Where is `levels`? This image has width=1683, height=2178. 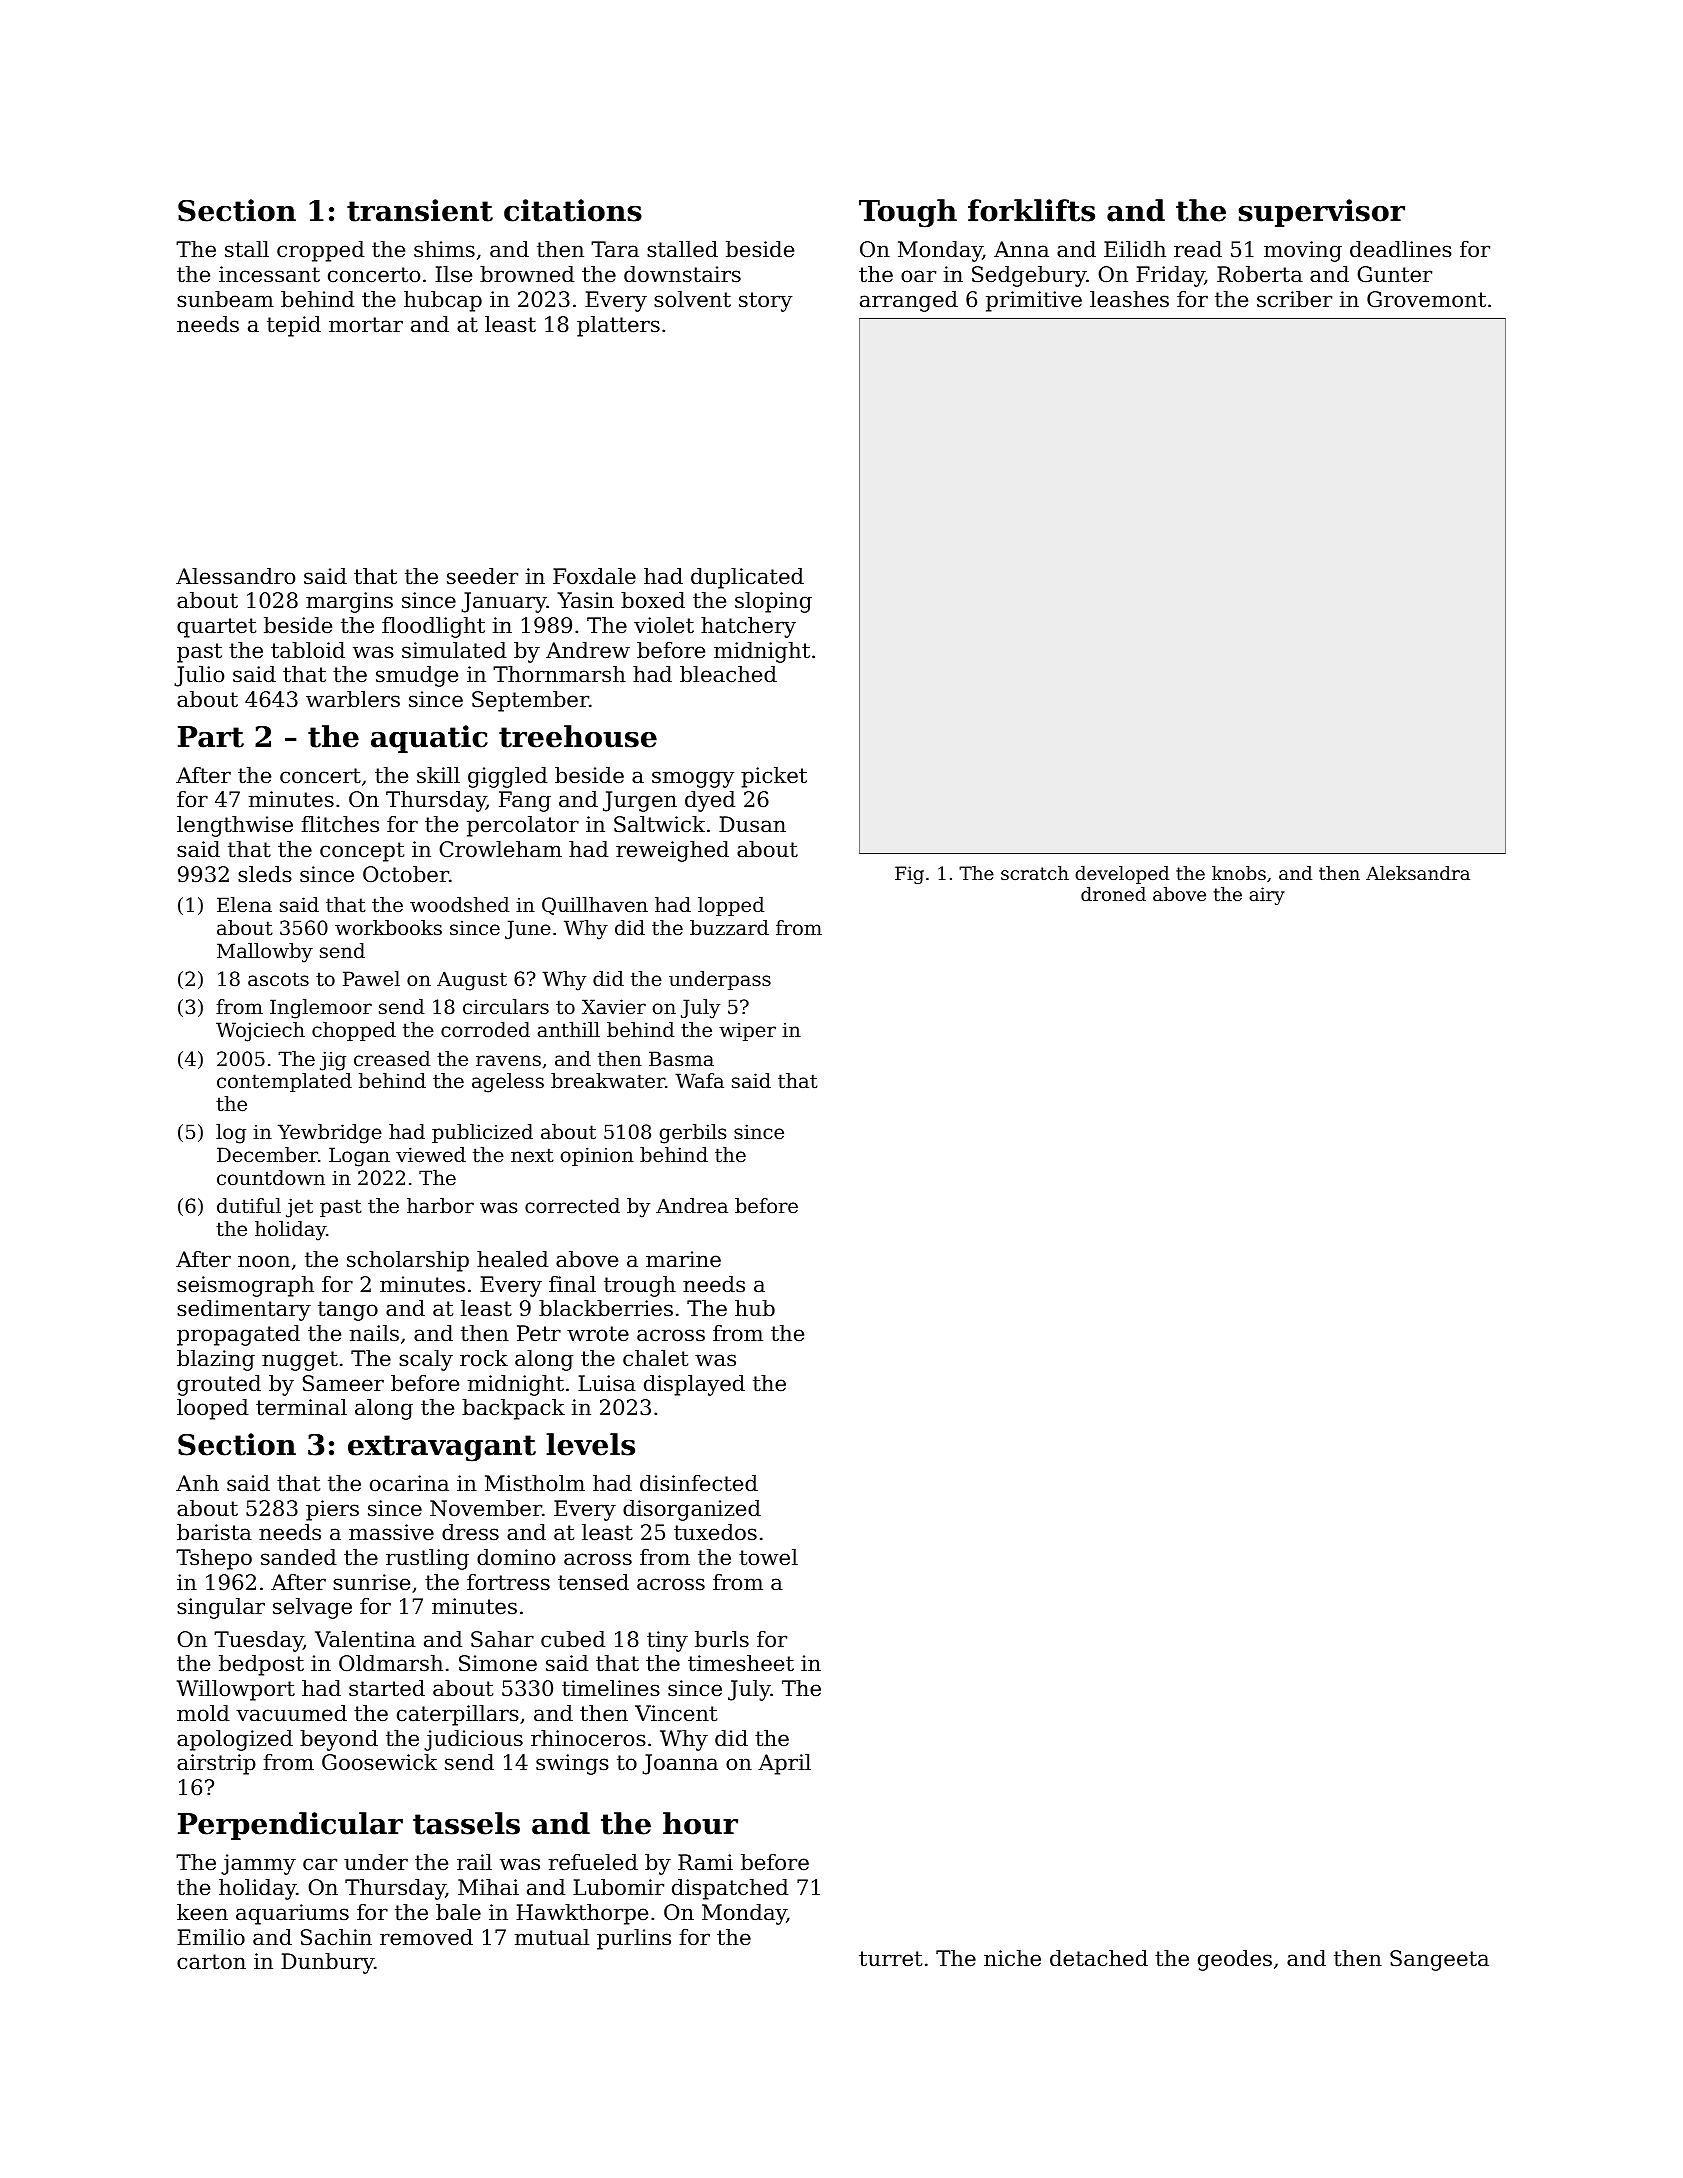
levels is located at coordinates (590, 1444).
